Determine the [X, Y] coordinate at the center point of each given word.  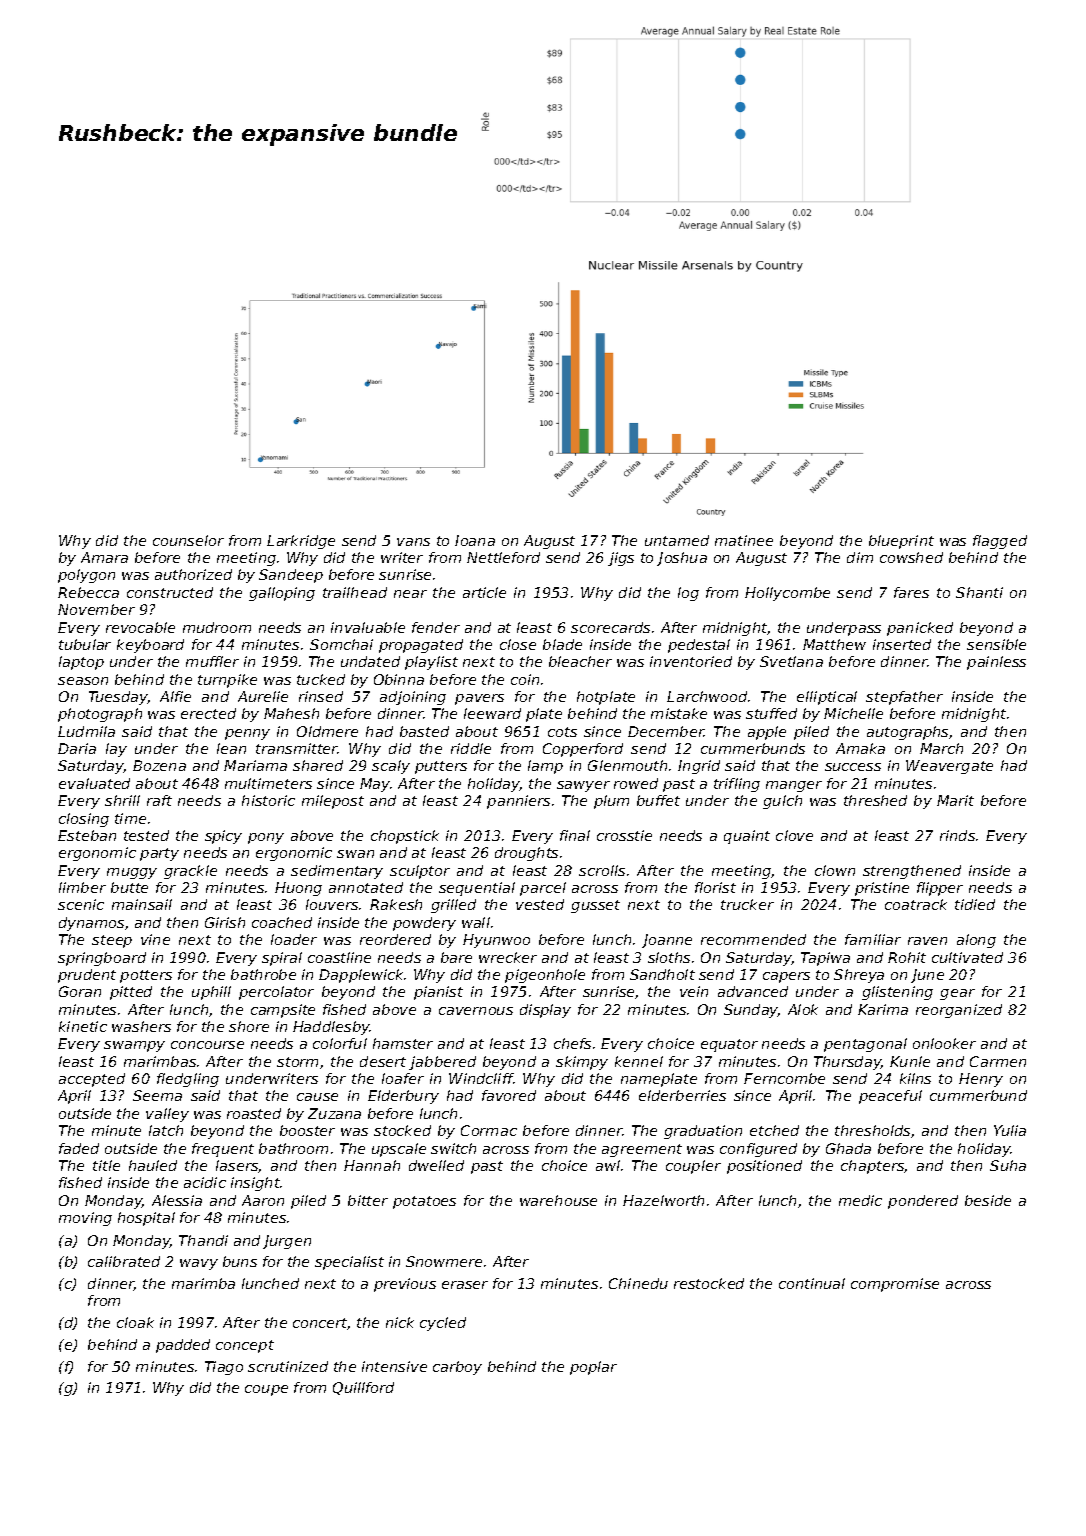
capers [786, 977]
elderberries [682, 1095]
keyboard [150, 646]
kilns [915, 1078]
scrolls [602, 870]
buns [240, 1261]
